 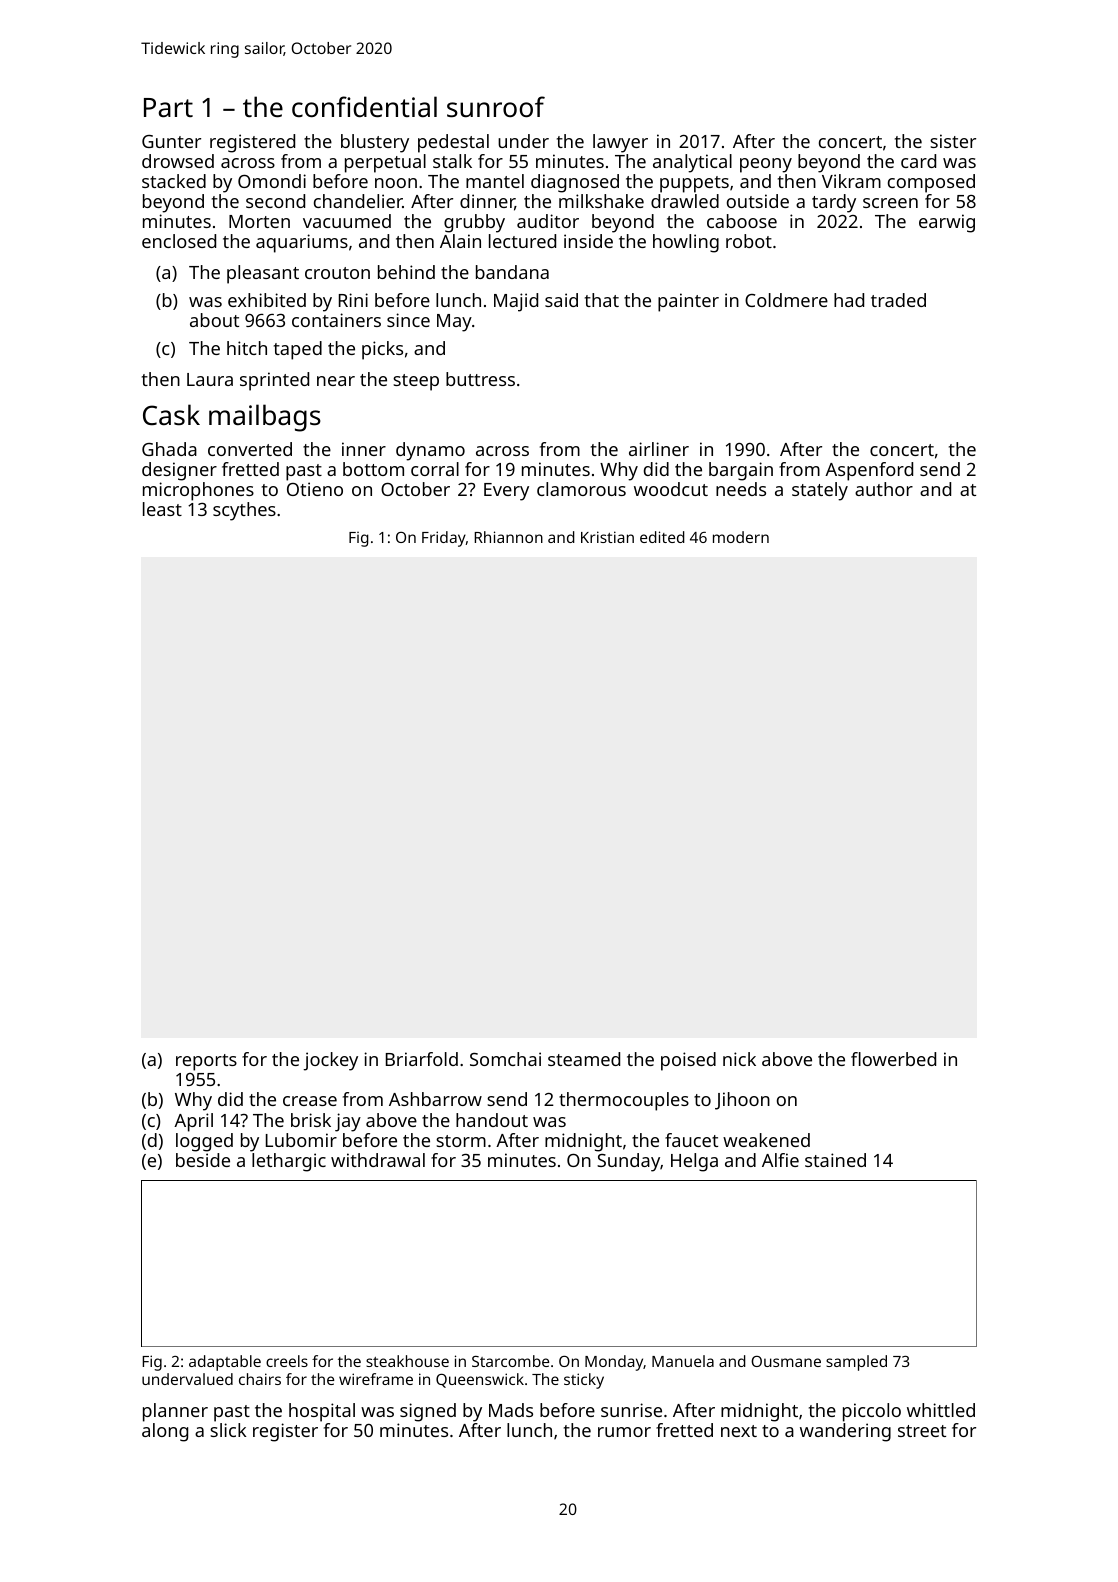 I want to click on modern, so click(x=741, y=537).
